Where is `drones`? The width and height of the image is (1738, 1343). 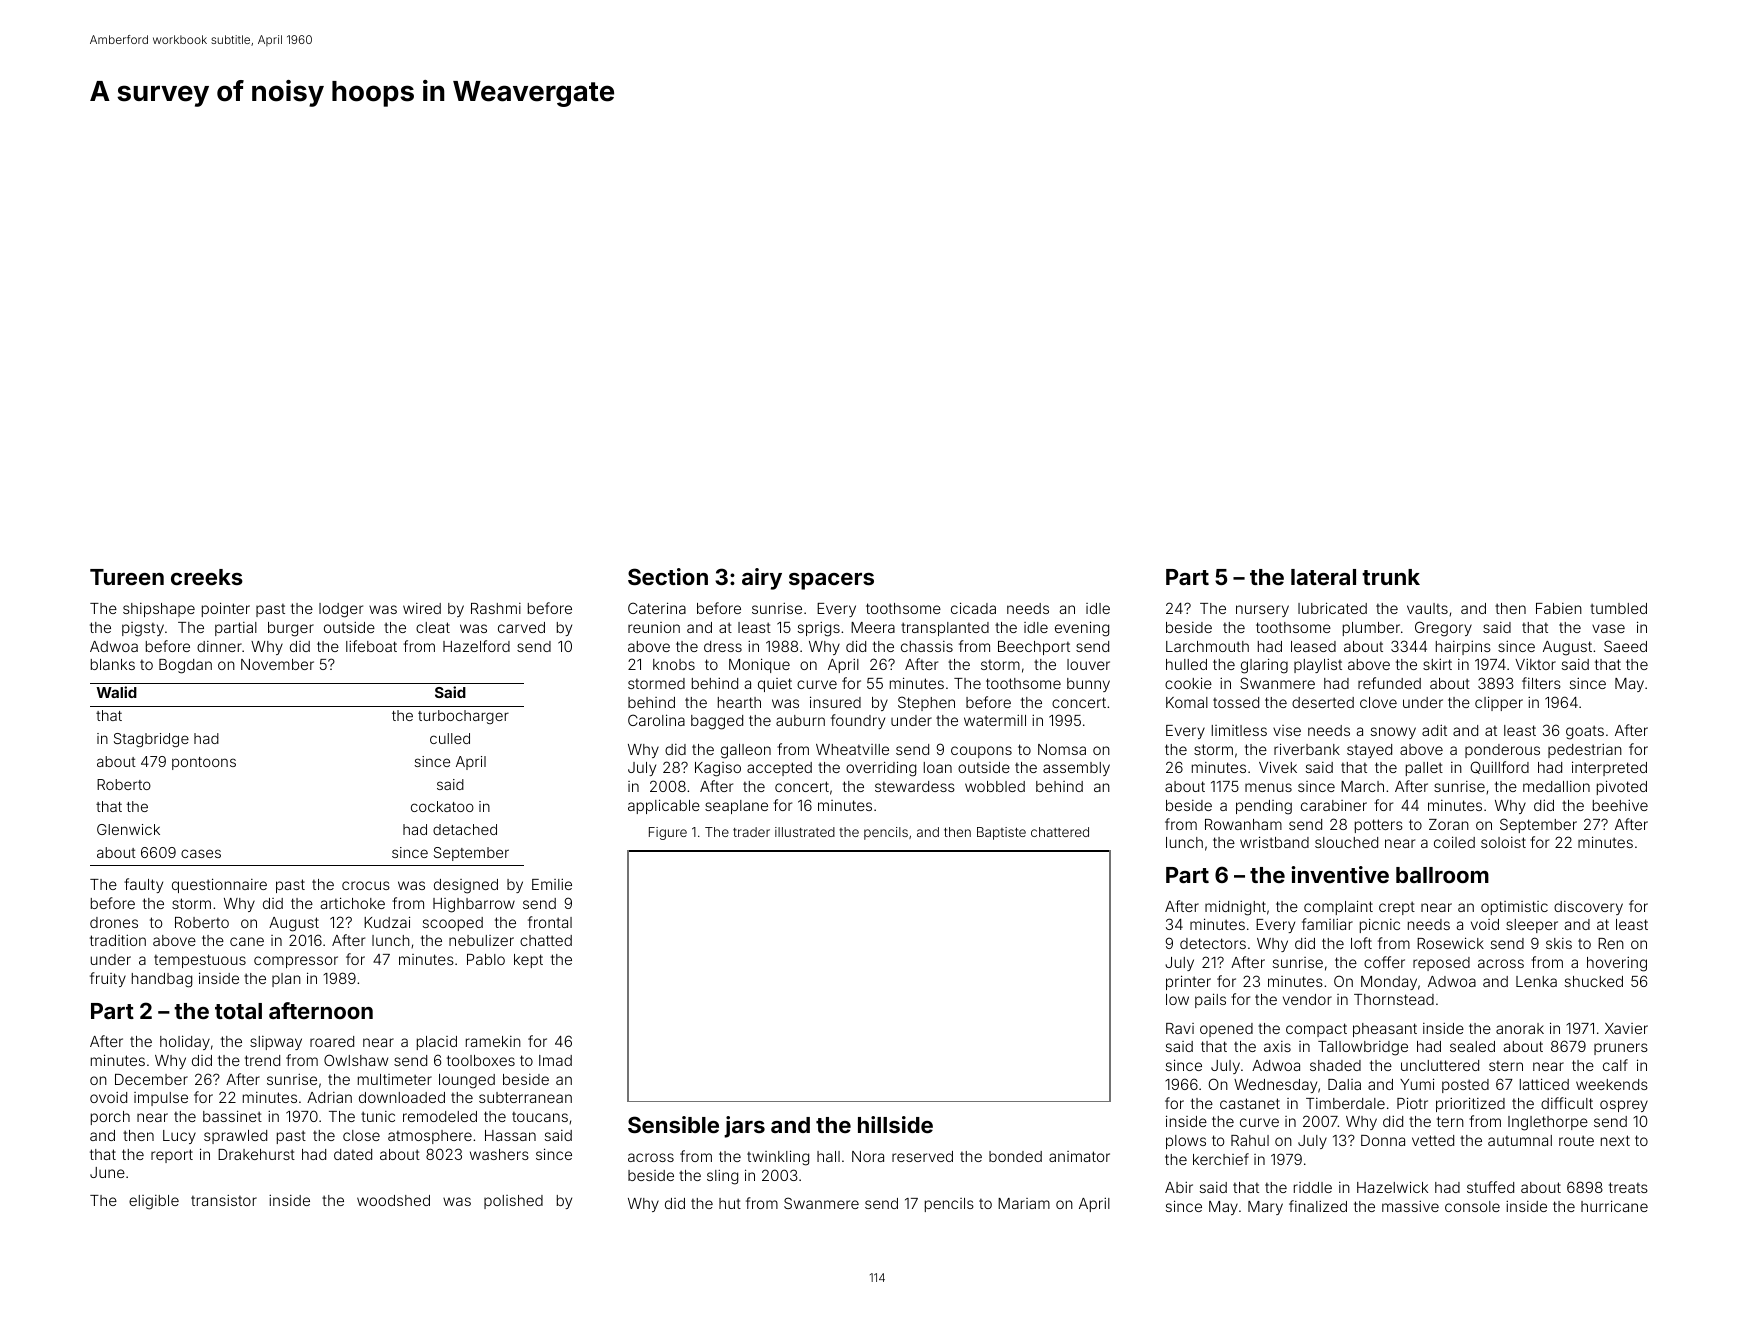
drones is located at coordinates (114, 922).
